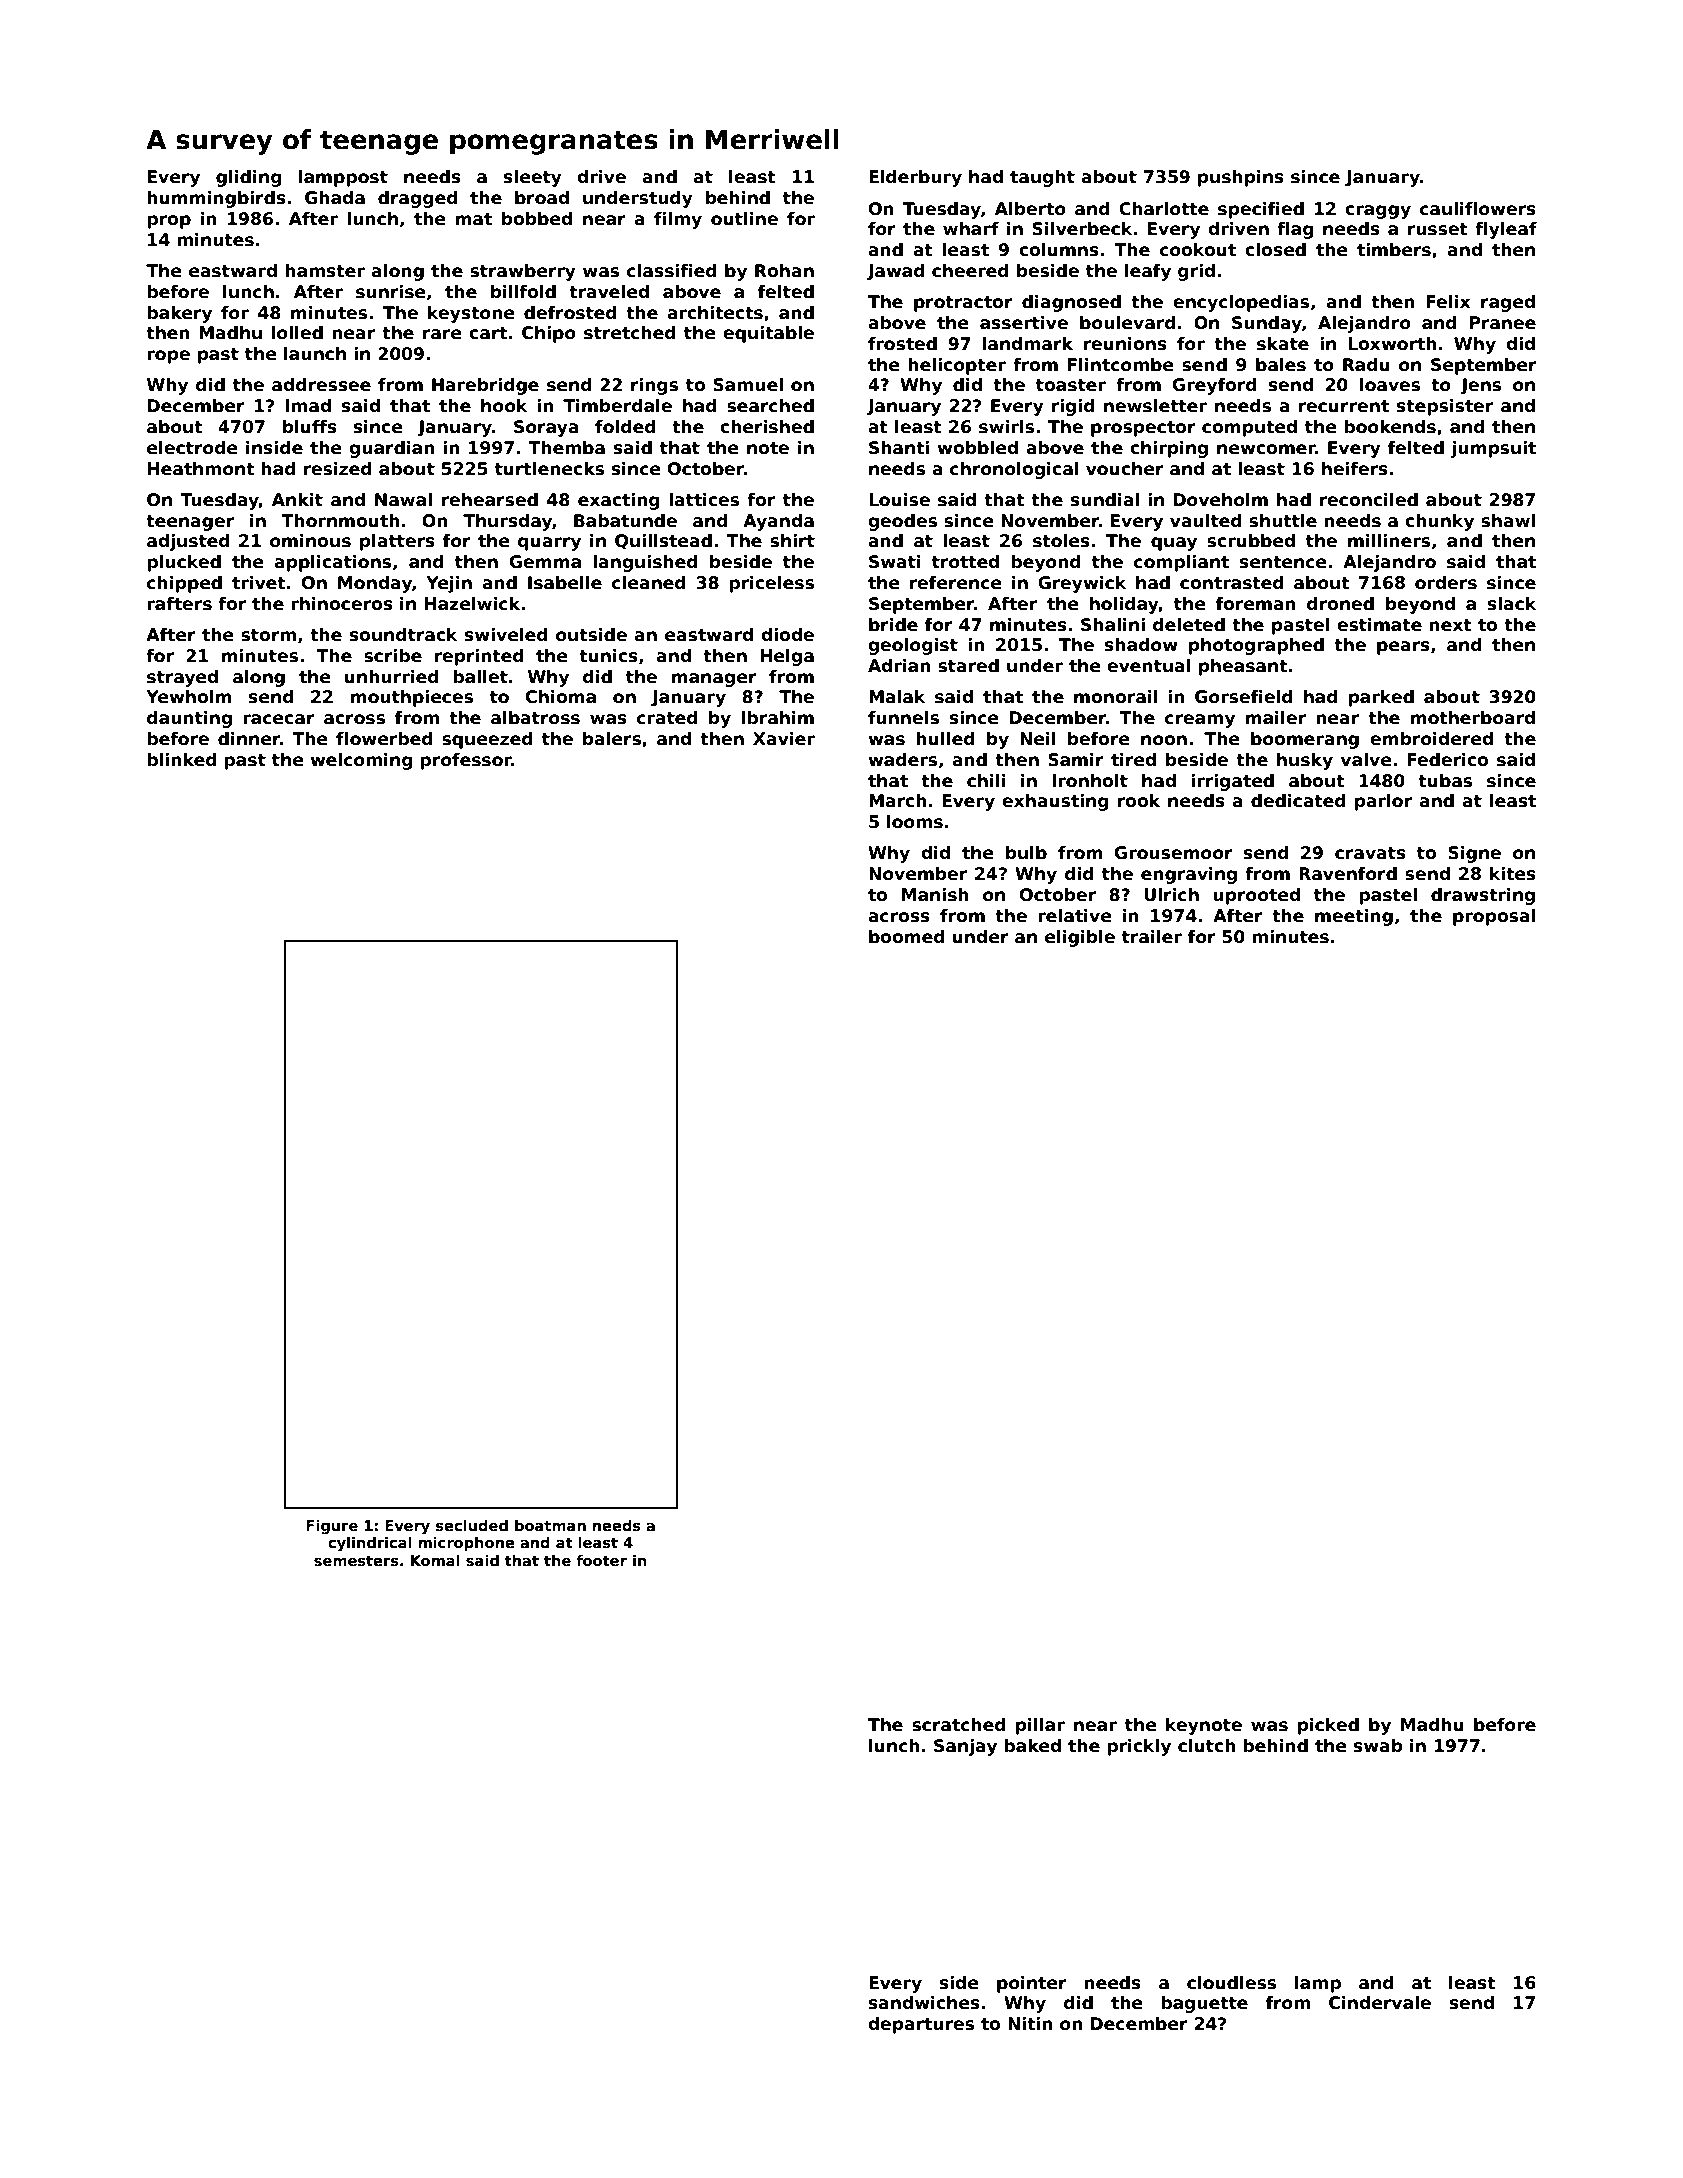 This screenshot has height=2178, width=1683. Describe the element at coordinates (370, 1544) in the screenshot. I see `cylindrical` at that location.
